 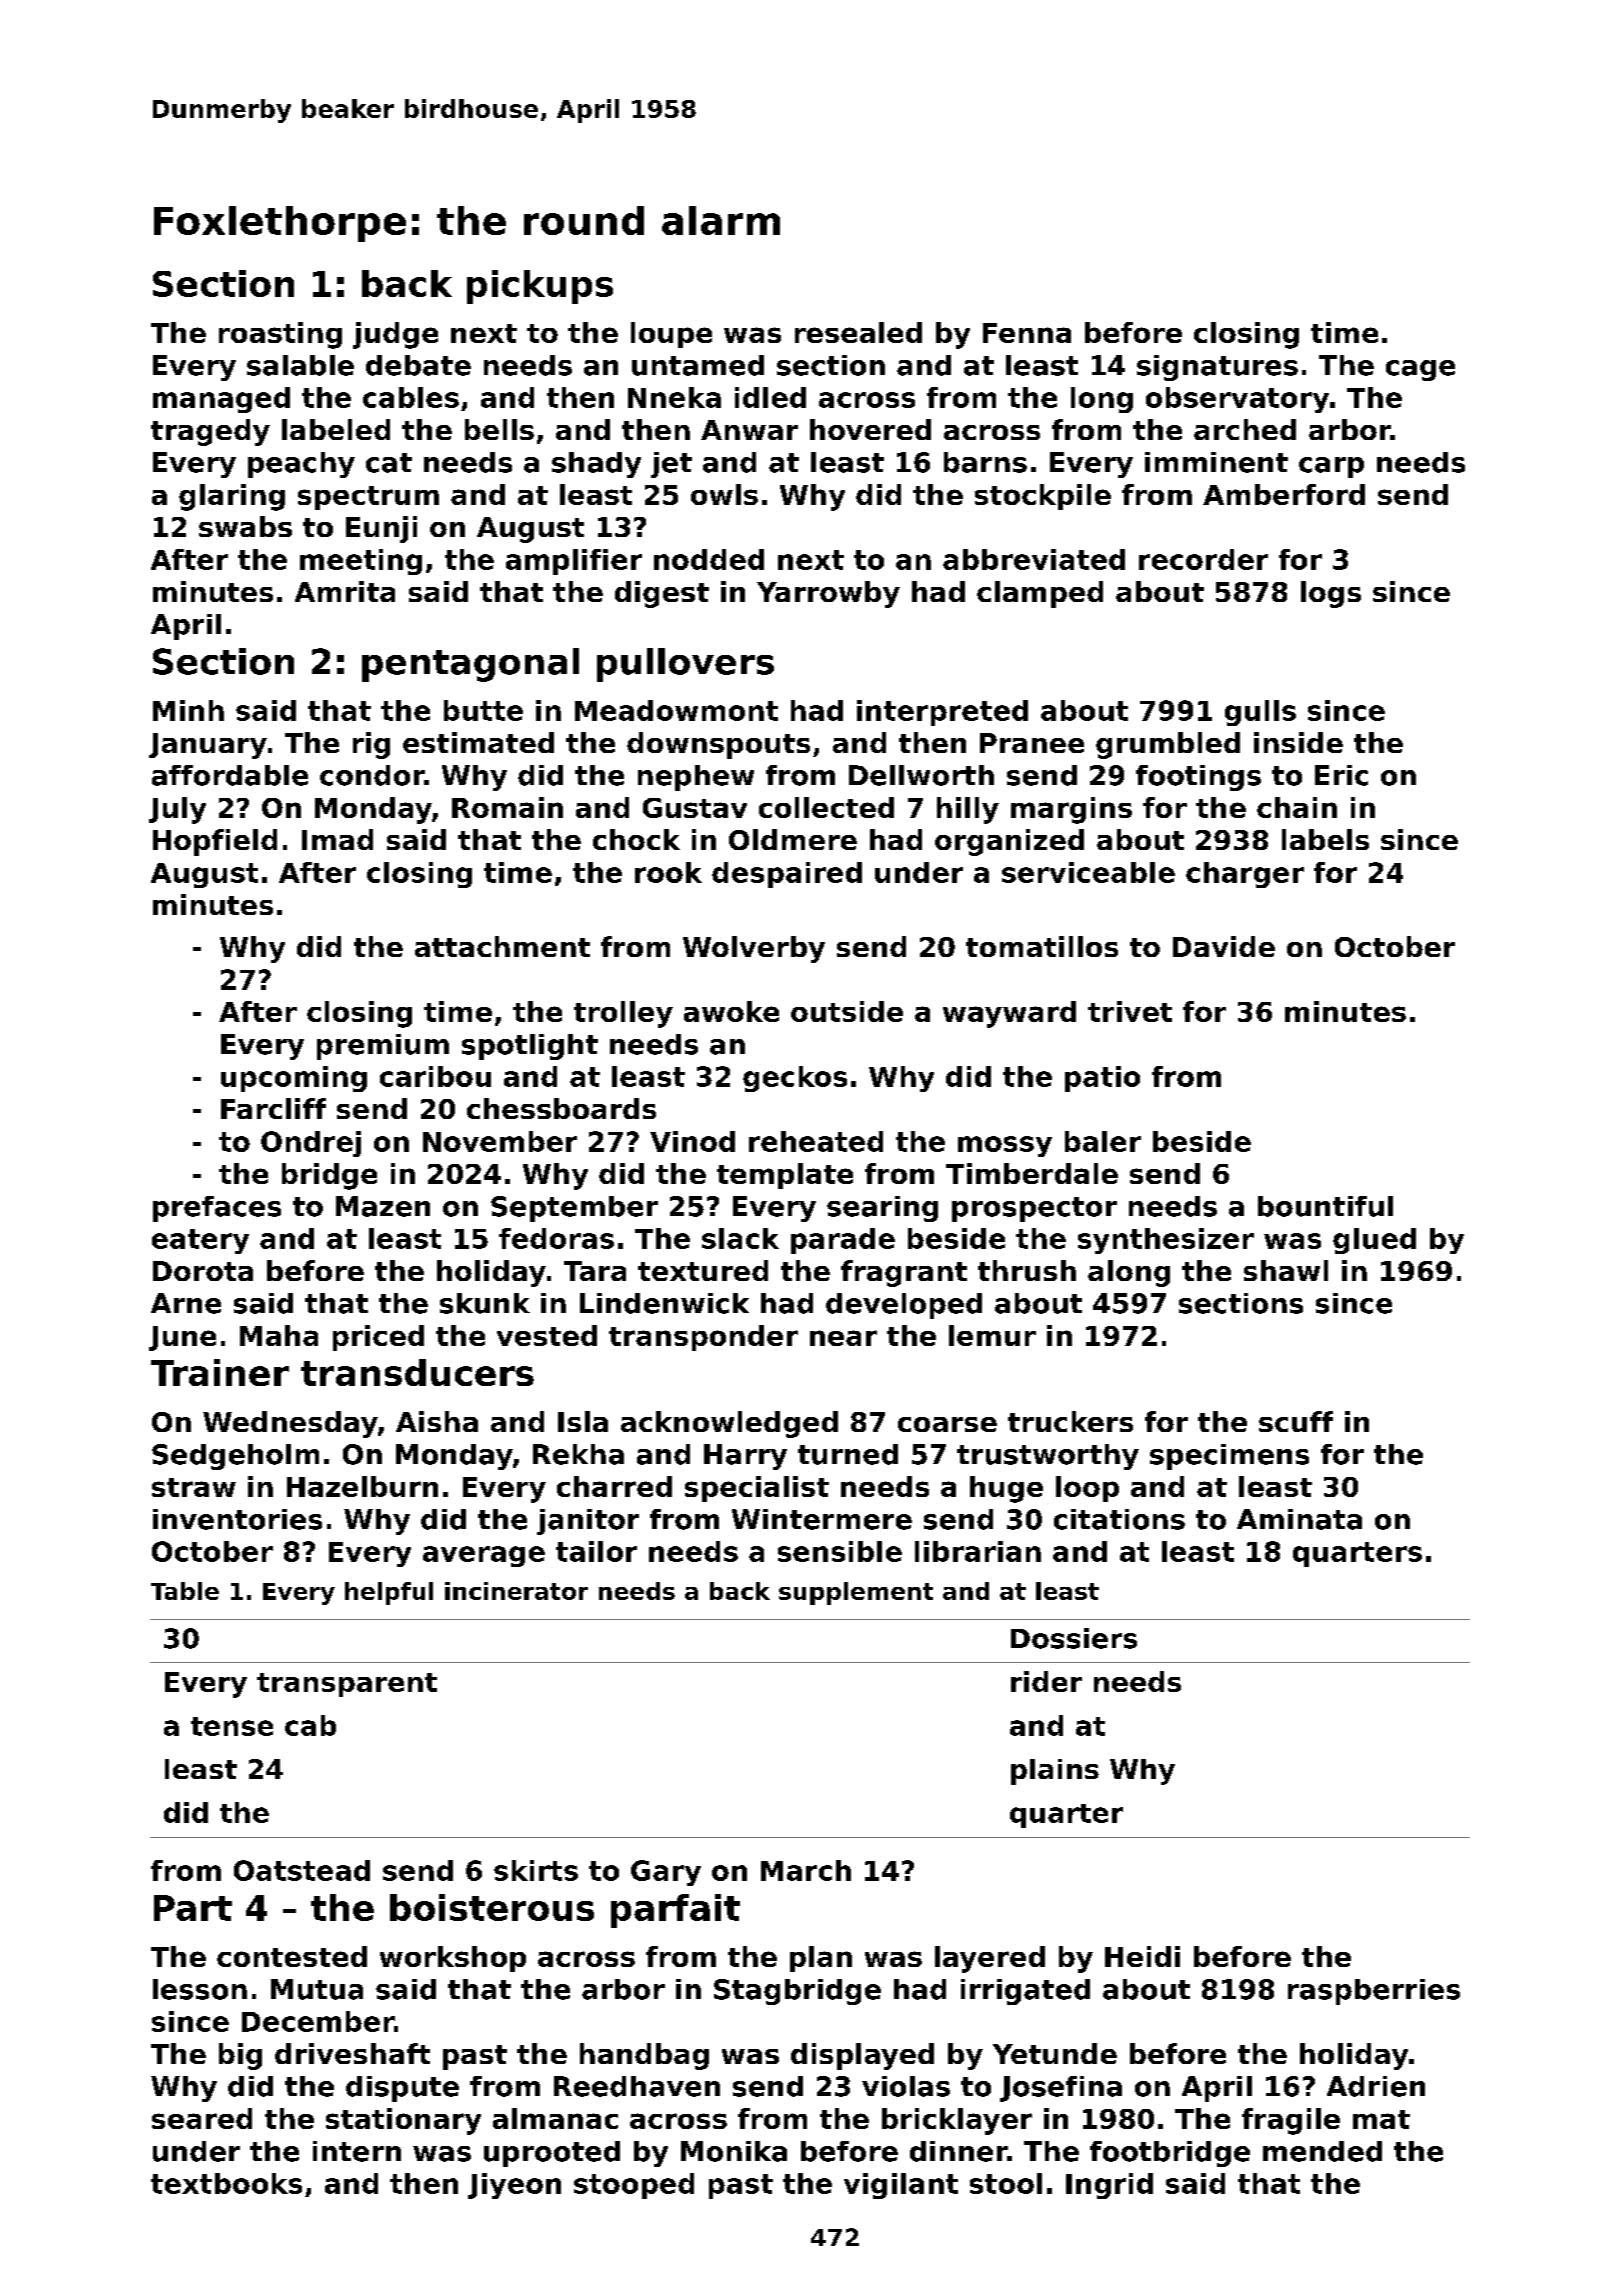 I want to click on stooped, so click(x=634, y=2186).
